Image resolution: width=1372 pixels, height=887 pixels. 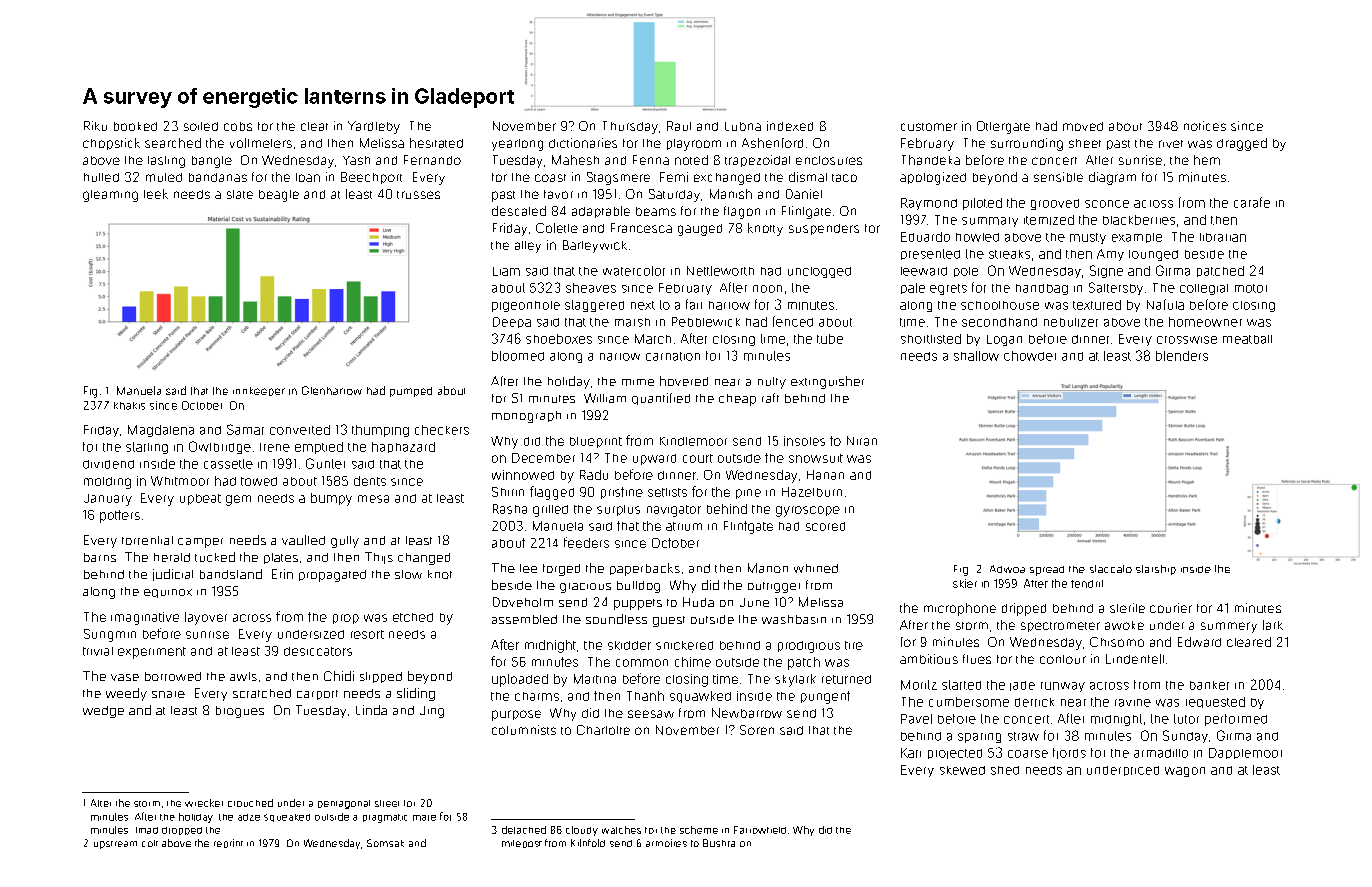 I want to click on wedge, so click(x=103, y=712).
